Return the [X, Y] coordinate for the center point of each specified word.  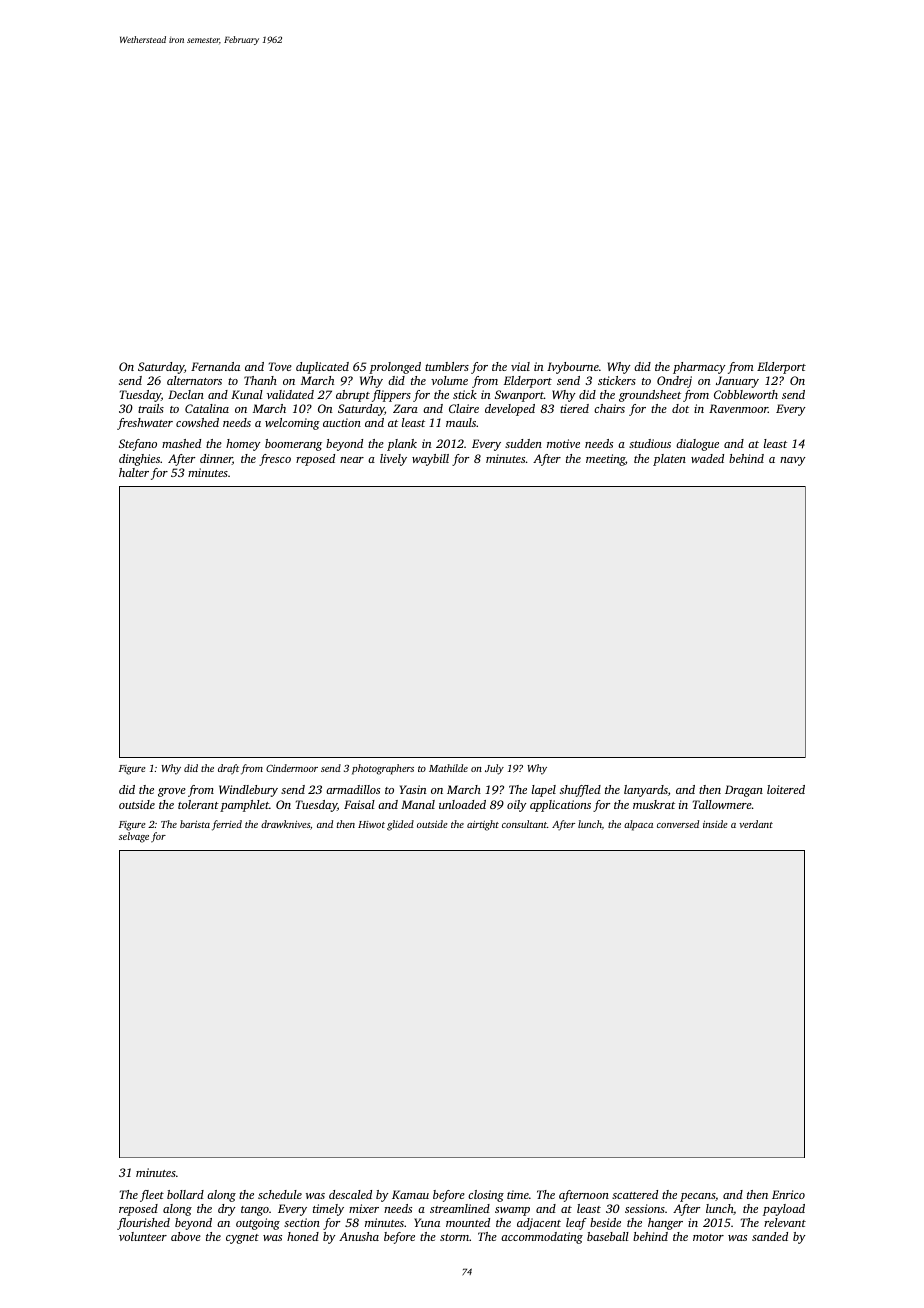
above [186, 1236]
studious [650, 443]
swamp [512, 1211]
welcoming [292, 424]
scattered [635, 1194]
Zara [405, 408]
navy [793, 461]
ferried [227, 825]
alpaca [638, 825]
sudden [523, 443]
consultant [524, 824]
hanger [665, 1224]
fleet [152, 1196]
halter [134, 472]
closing [486, 1196]
